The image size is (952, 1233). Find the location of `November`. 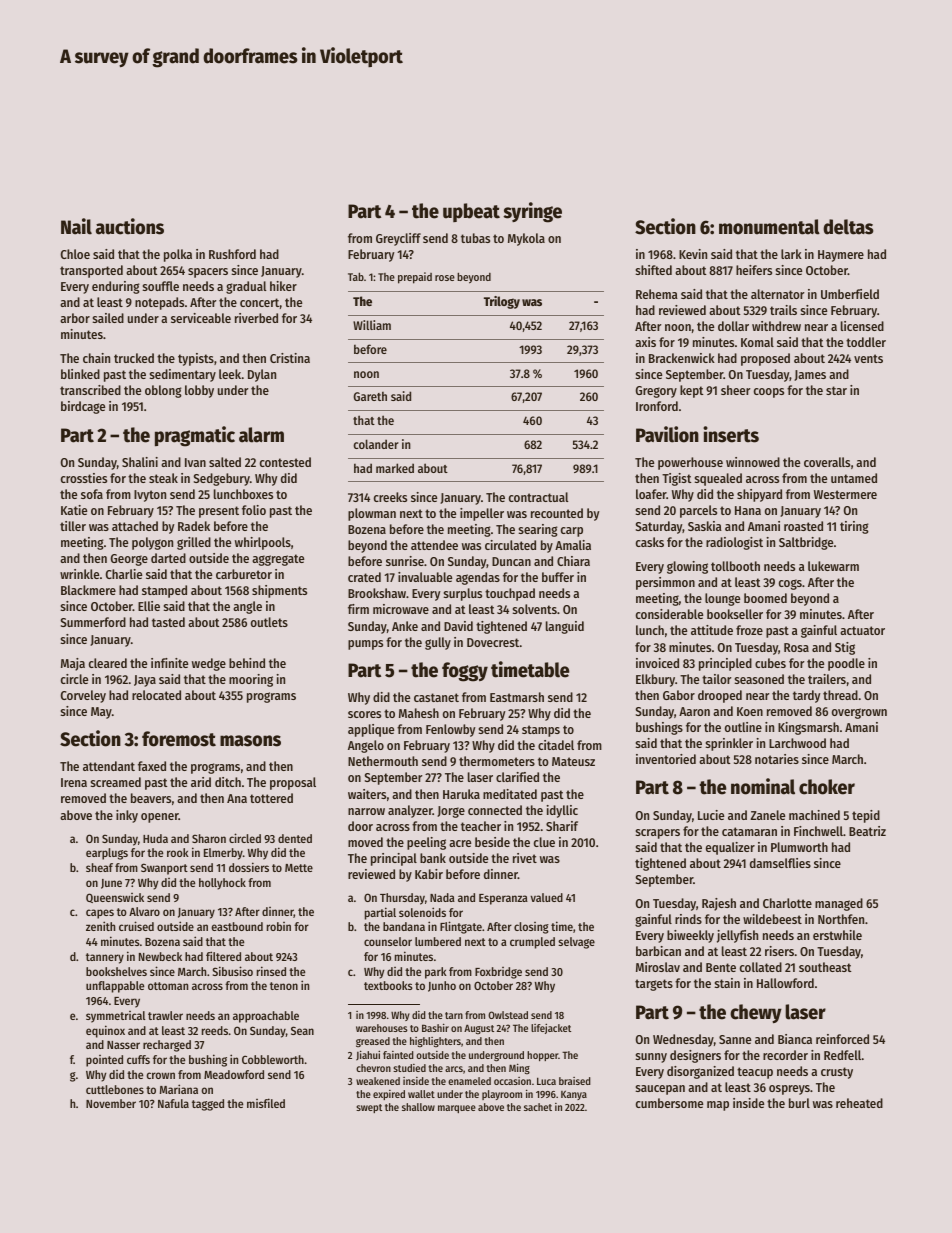

November is located at coordinates (111, 1103).
